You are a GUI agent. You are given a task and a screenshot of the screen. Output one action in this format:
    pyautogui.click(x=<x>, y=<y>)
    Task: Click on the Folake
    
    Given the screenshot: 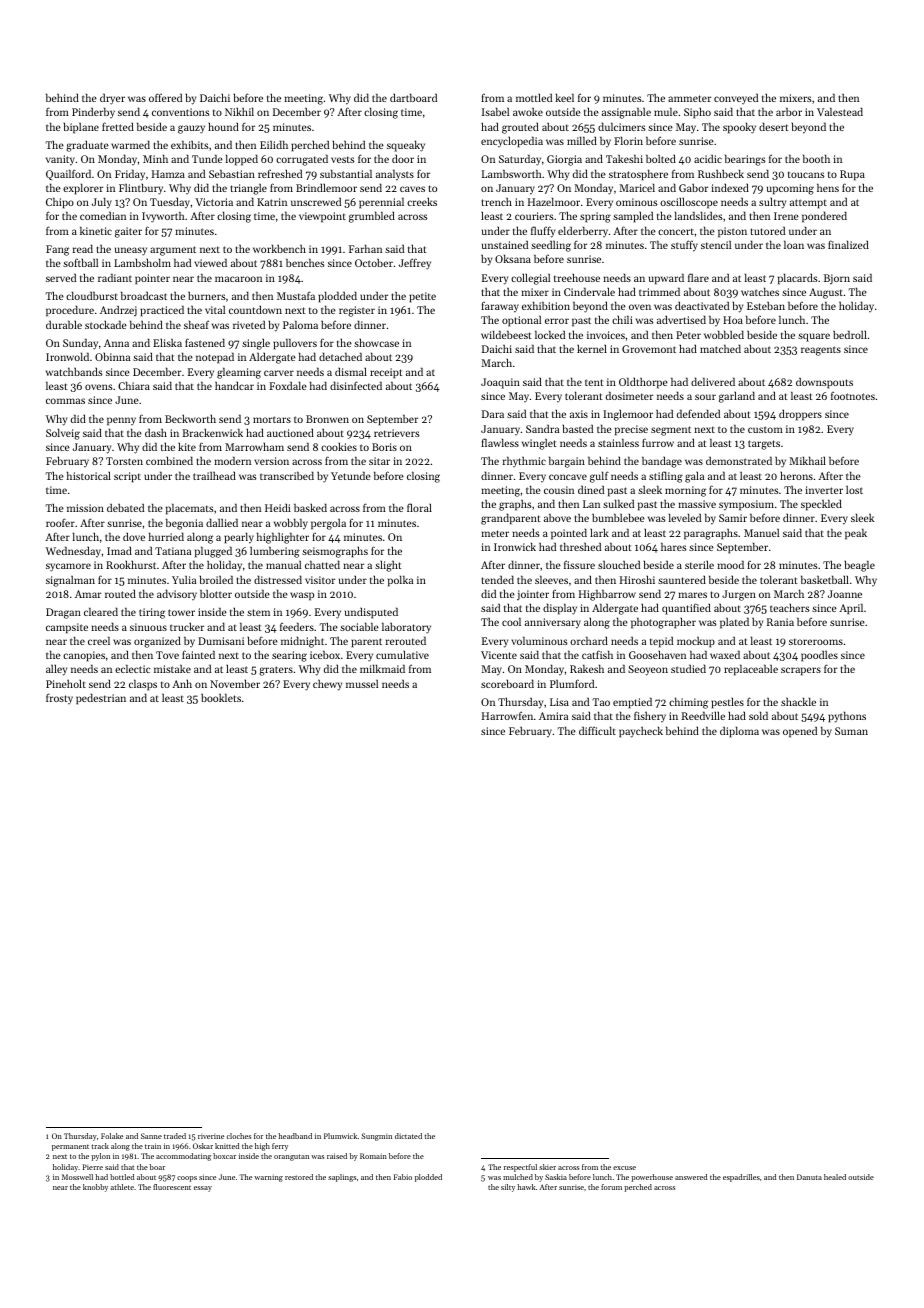 What is the action you would take?
    pyautogui.click(x=112, y=1136)
